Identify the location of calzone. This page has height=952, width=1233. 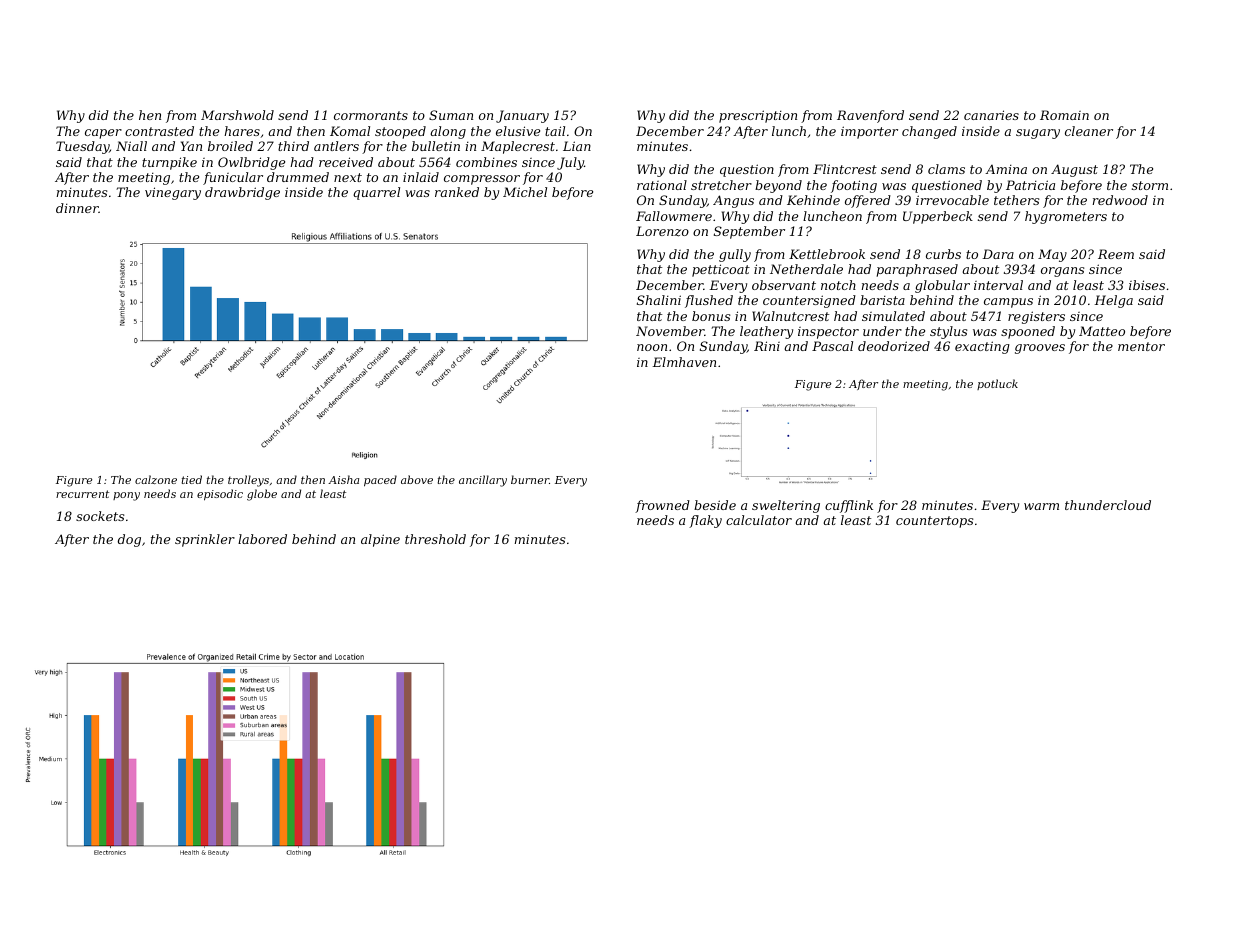
(156, 479).
